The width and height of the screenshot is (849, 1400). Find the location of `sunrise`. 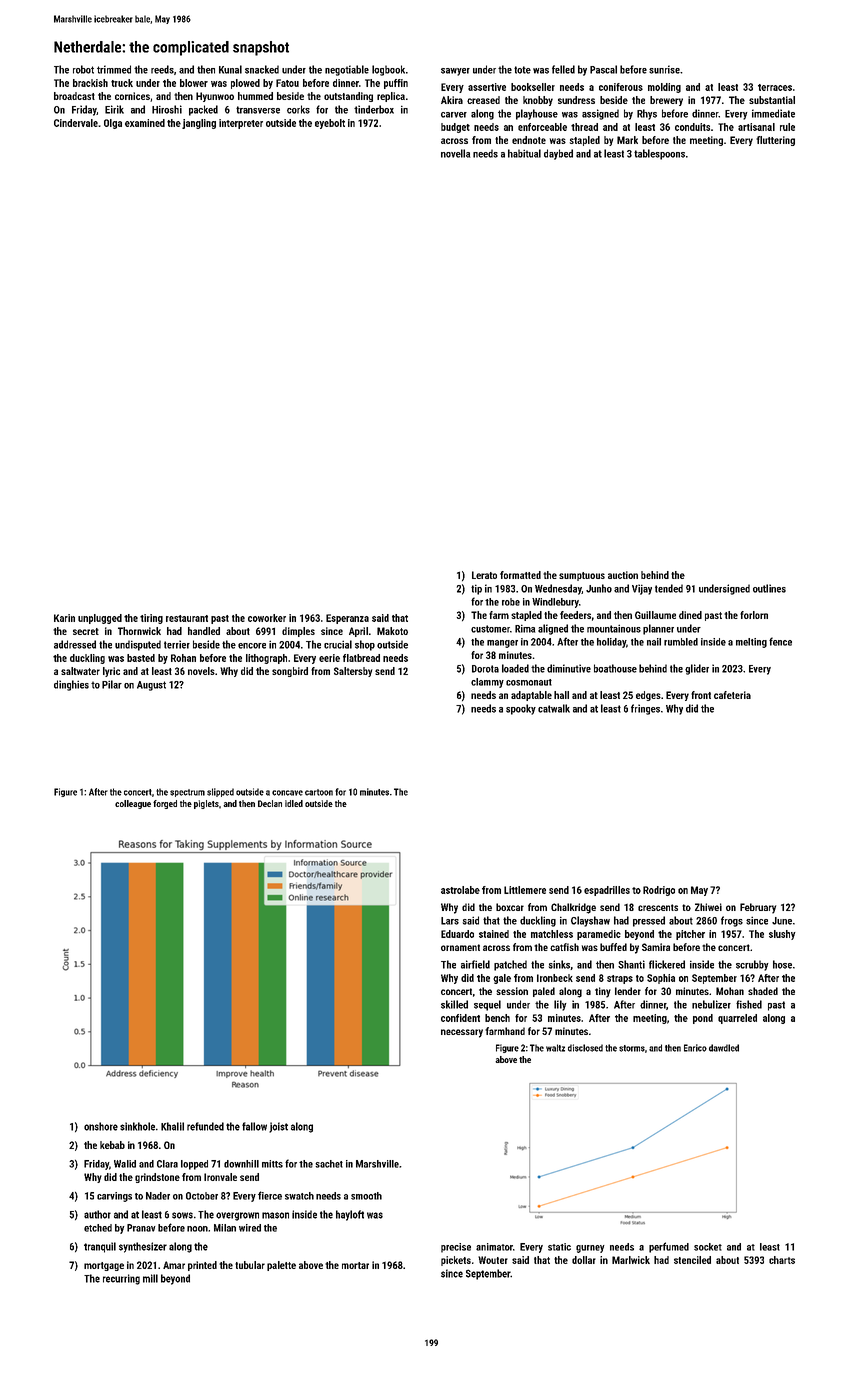

sunrise is located at coordinates (664, 69).
